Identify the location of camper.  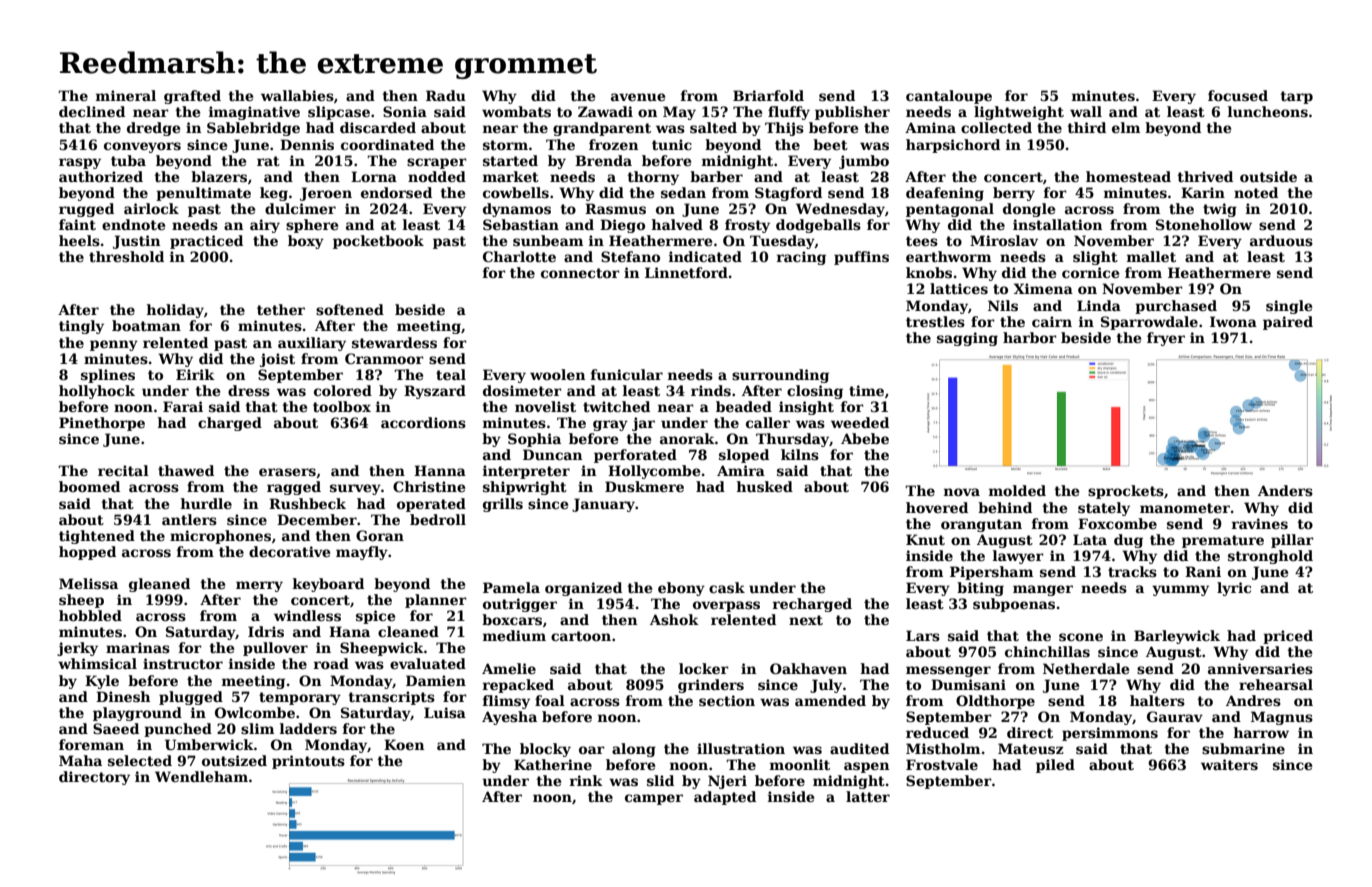
(654, 799).
